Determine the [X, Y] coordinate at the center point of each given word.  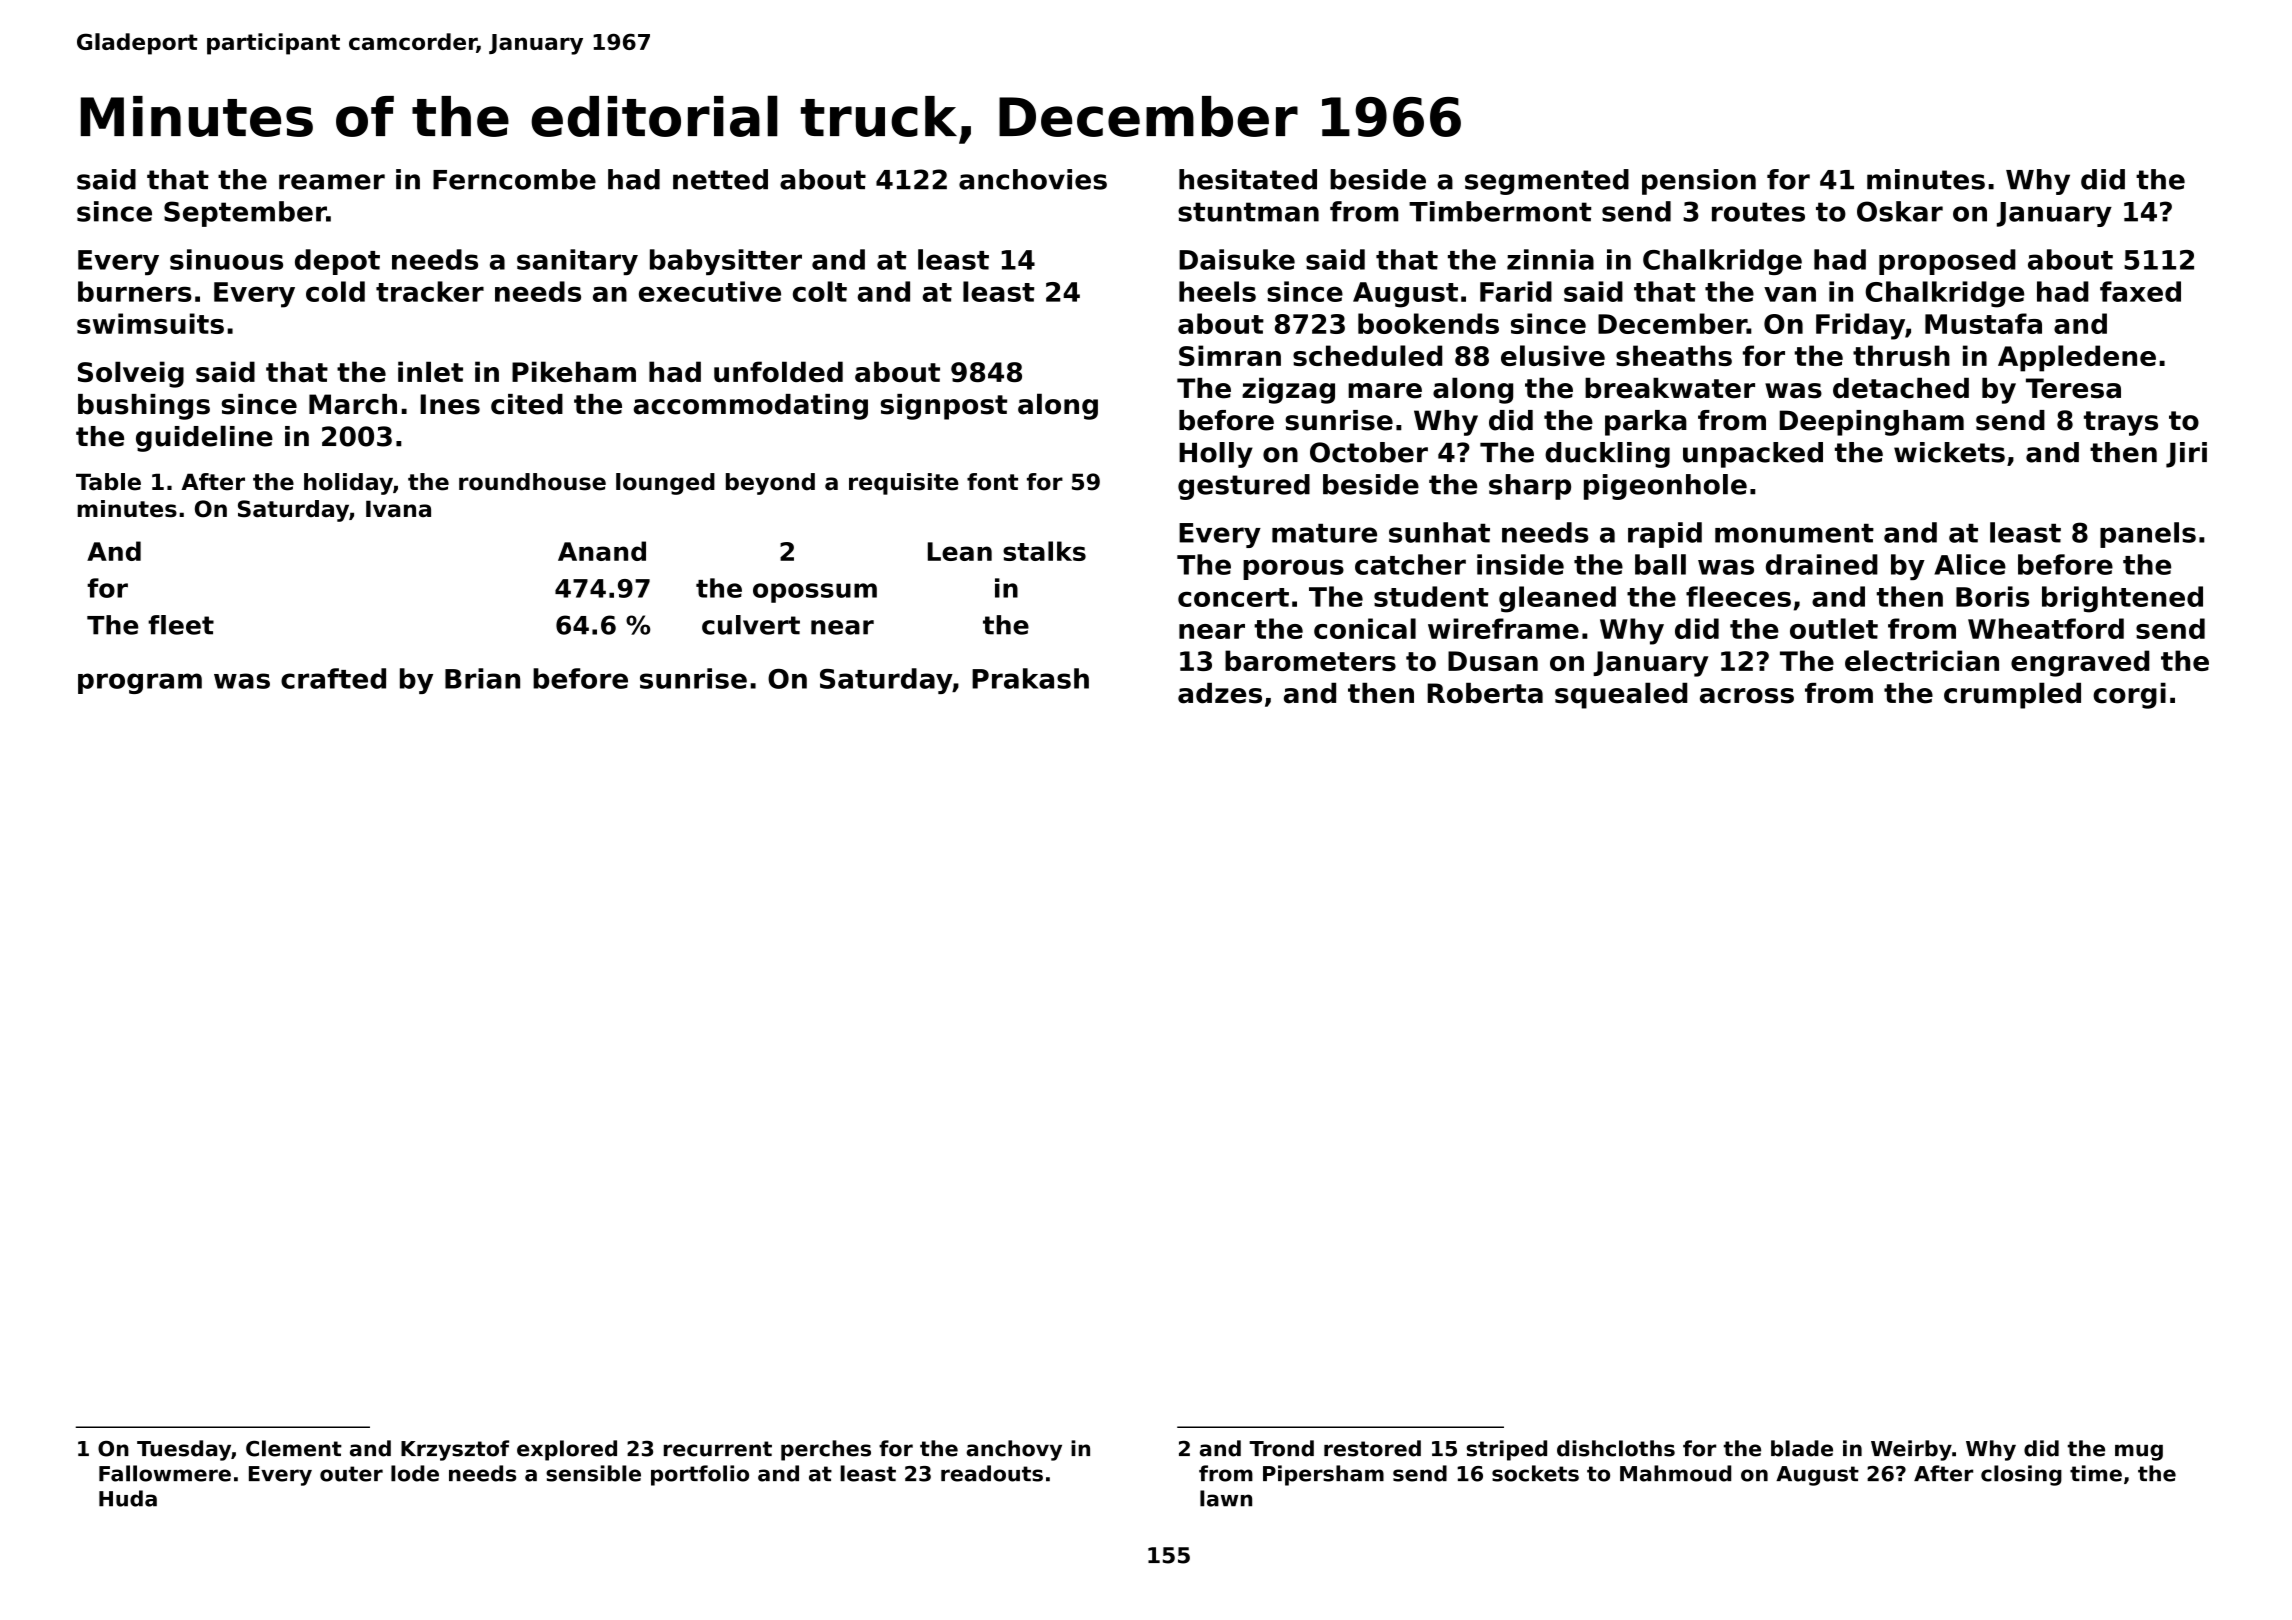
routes [1758, 212]
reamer [332, 182]
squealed [1621, 695]
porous [1293, 569]
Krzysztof [455, 1450]
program [140, 683]
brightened [2122, 599]
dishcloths [1616, 1448]
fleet [181, 625]
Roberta [1485, 693]
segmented [1547, 182]
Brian [482, 678]
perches [826, 1450]
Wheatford [2046, 628]
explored [567, 1450]
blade [1802, 1448]
